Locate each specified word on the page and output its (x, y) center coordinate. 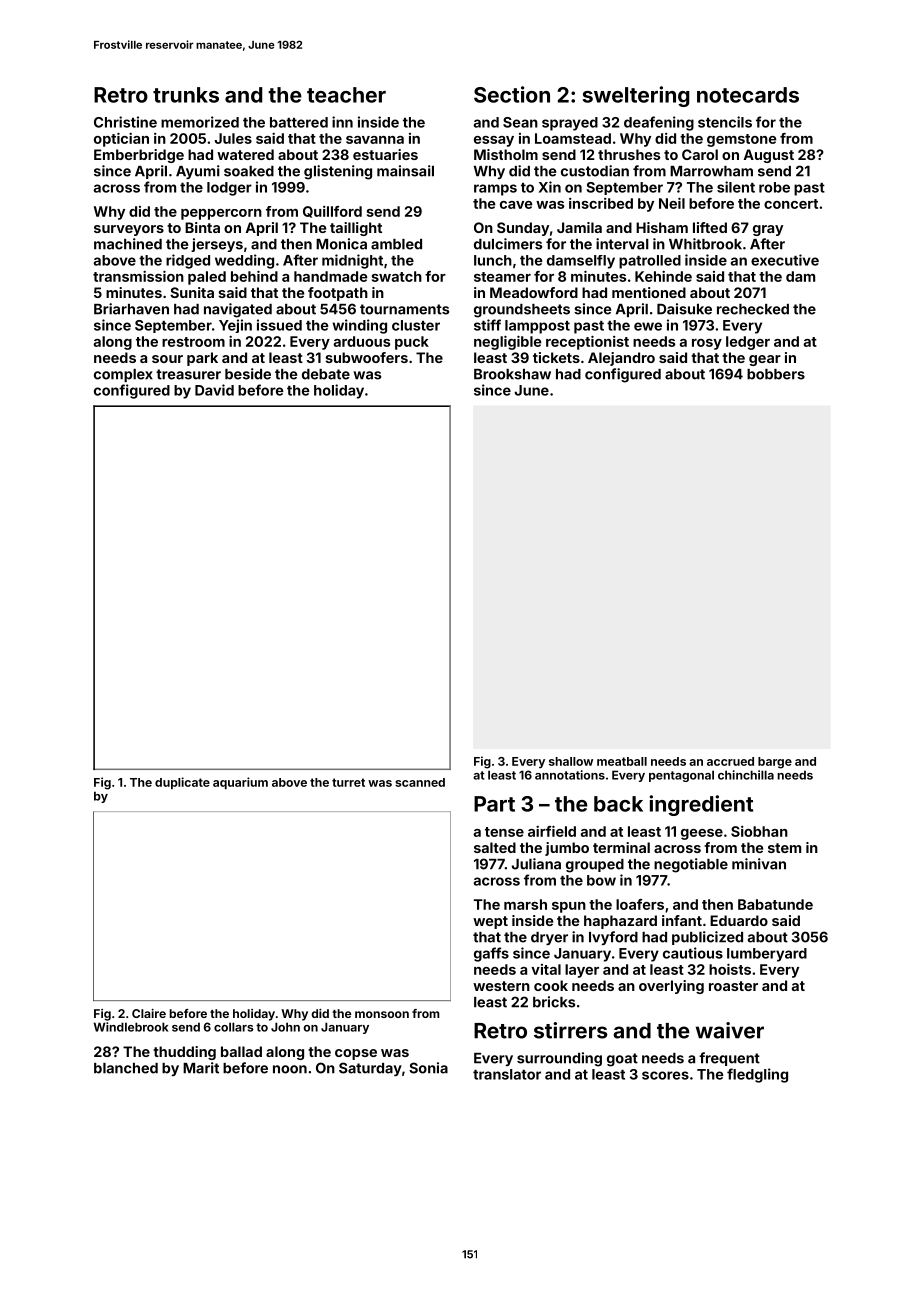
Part (494, 804)
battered (299, 122)
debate (326, 374)
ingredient (701, 805)
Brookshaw (512, 374)
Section (512, 94)
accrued (730, 761)
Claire (149, 1013)
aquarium (240, 783)
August (769, 156)
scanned (420, 782)
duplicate (182, 783)
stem (784, 848)
